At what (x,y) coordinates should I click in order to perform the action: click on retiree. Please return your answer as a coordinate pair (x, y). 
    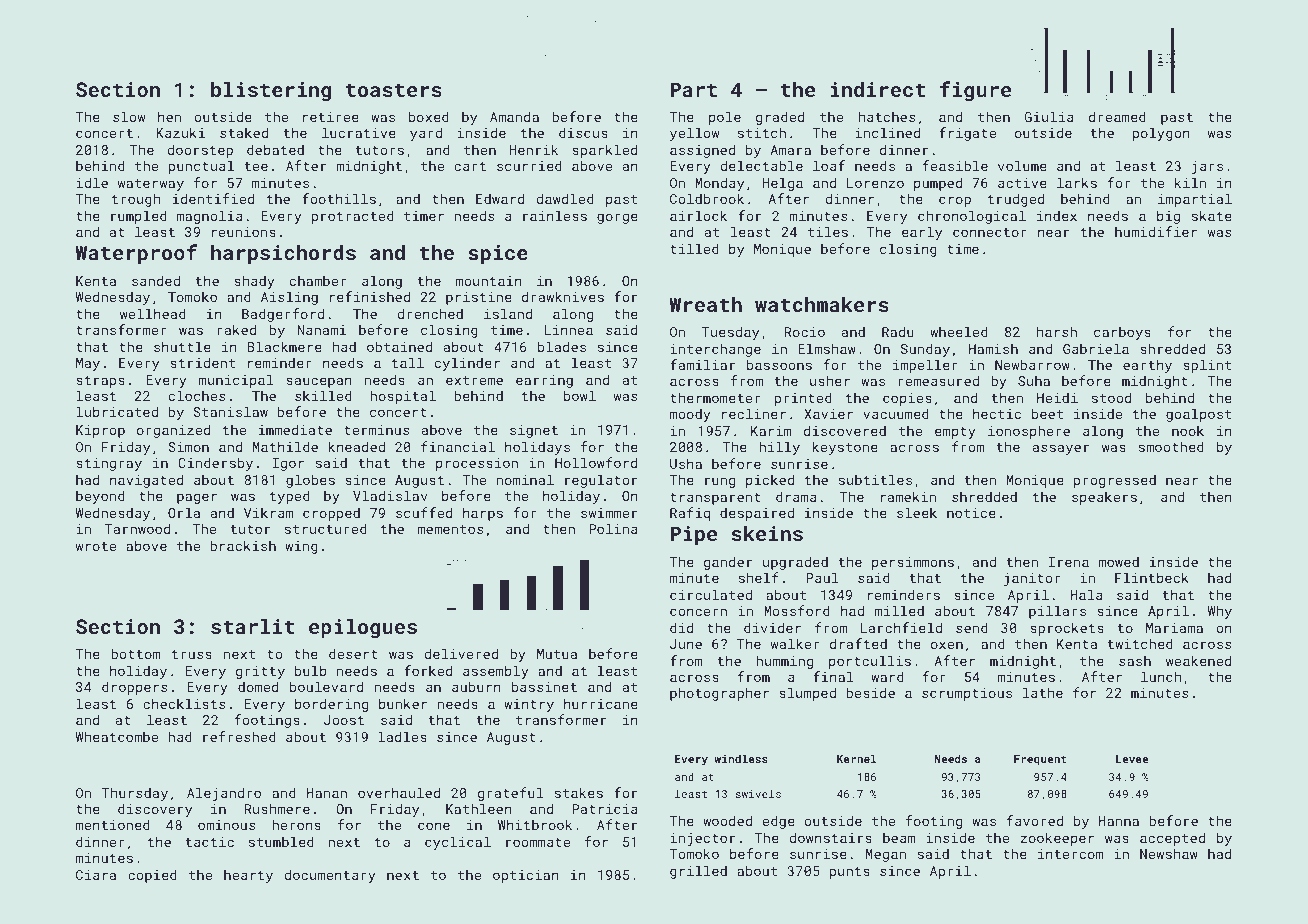
    Looking at the image, I should click on (331, 117).
